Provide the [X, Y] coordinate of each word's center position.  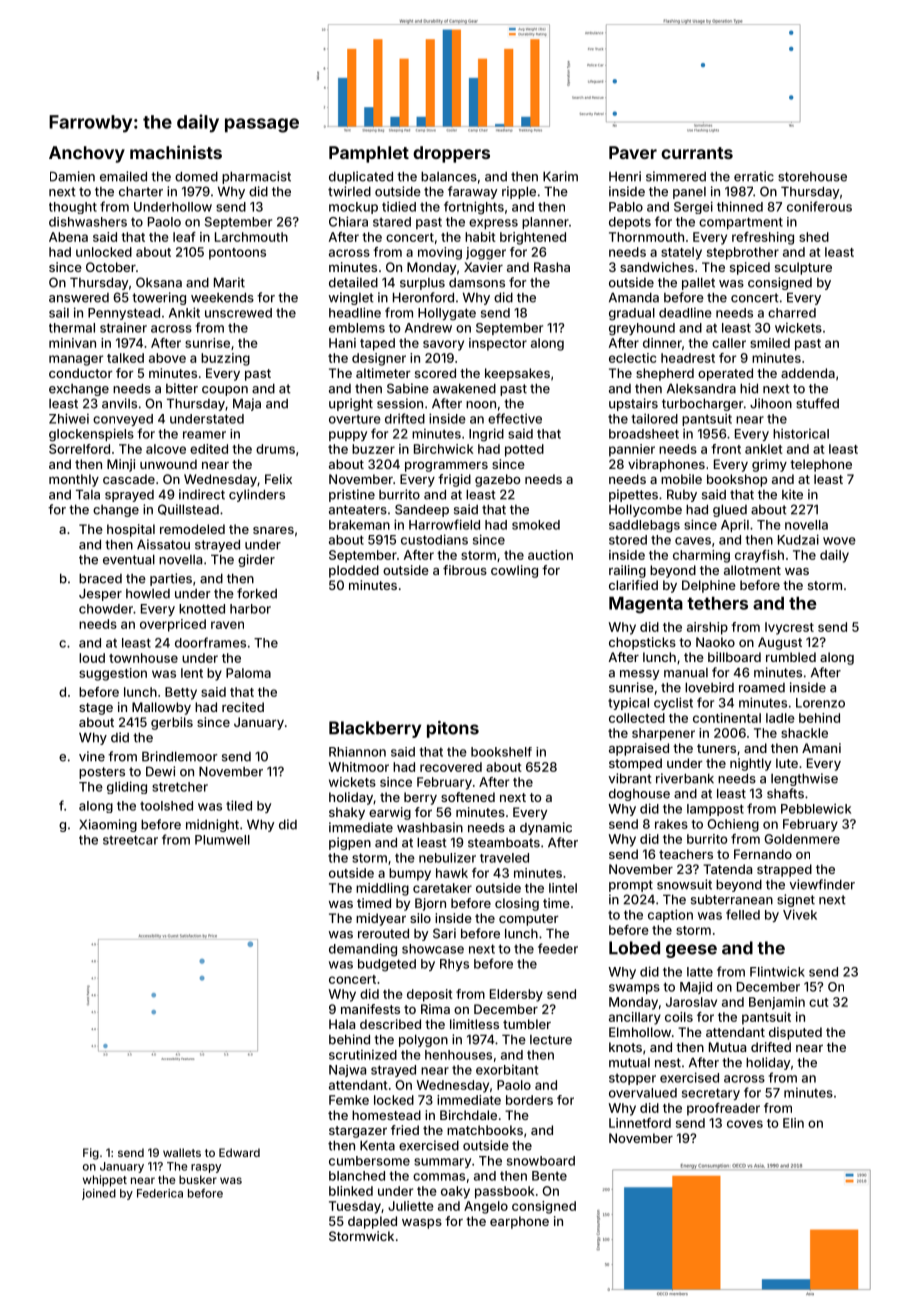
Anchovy [87, 154]
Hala [342, 1024]
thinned [740, 206]
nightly [750, 764]
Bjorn [430, 904]
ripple [519, 192]
